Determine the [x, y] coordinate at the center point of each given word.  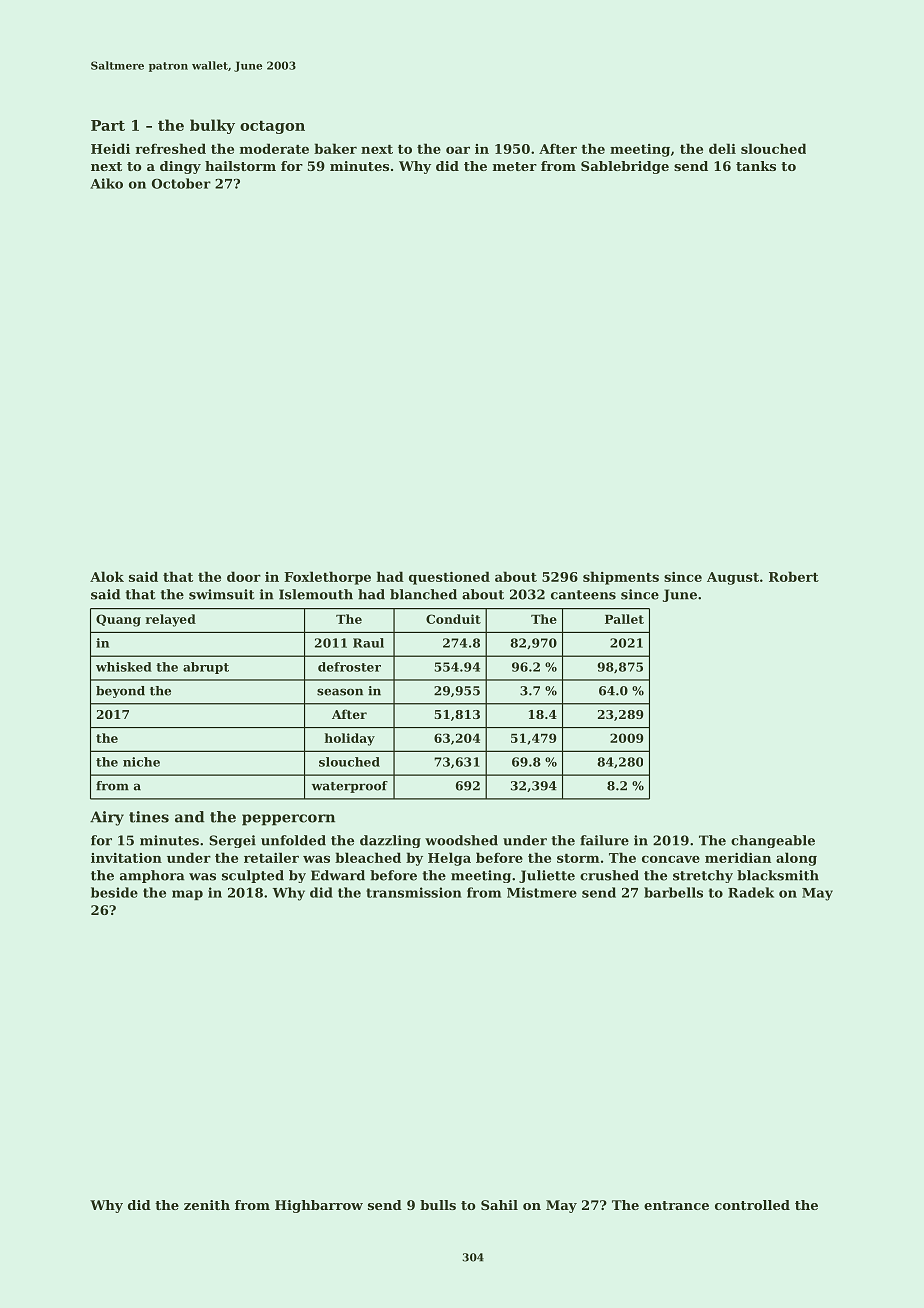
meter [515, 166]
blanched [423, 594]
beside [114, 892]
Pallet [624, 619]
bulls [438, 1205]
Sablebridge [625, 167]
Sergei [232, 841]
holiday [350, 739]
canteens [583, 595]
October [181, 183]
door [244, 576]
